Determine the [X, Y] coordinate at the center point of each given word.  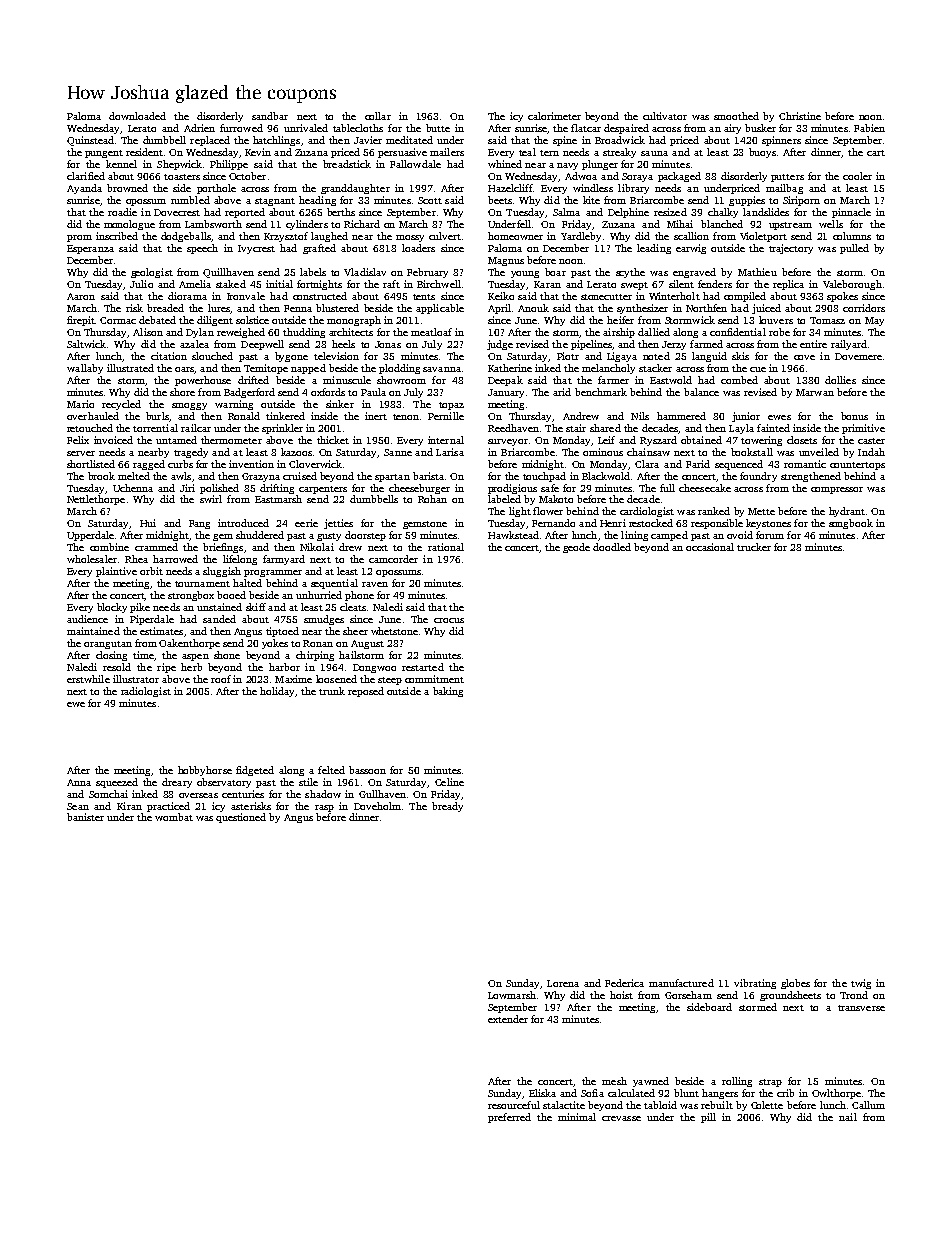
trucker [754, 547]
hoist [621, 995]
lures [219, 308]
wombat [174, 817]
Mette [761, 511]
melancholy [608, 369]
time [143, 655]
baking [448, 692]
